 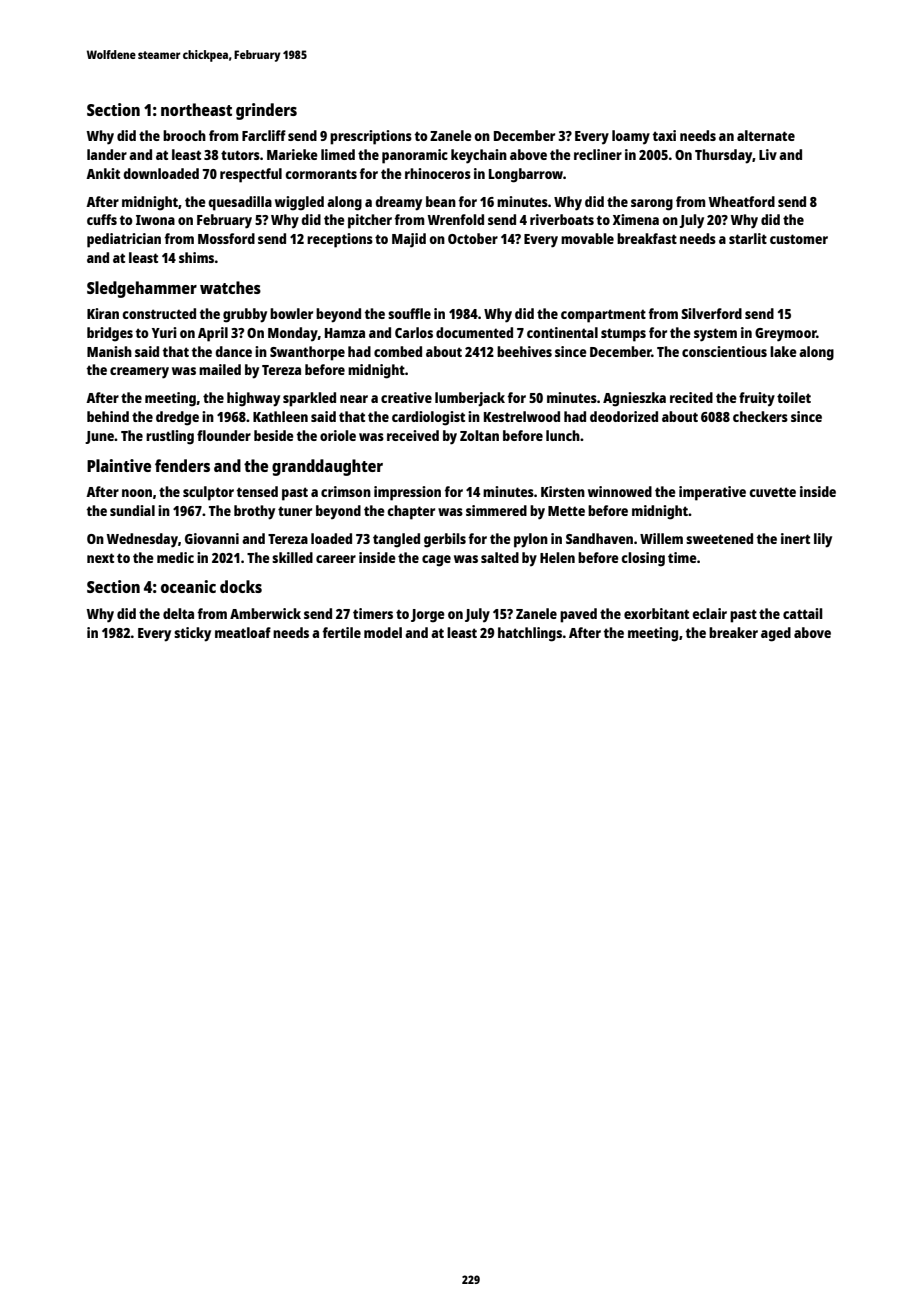 I want to click on lander, so click(x=107, y=154).
